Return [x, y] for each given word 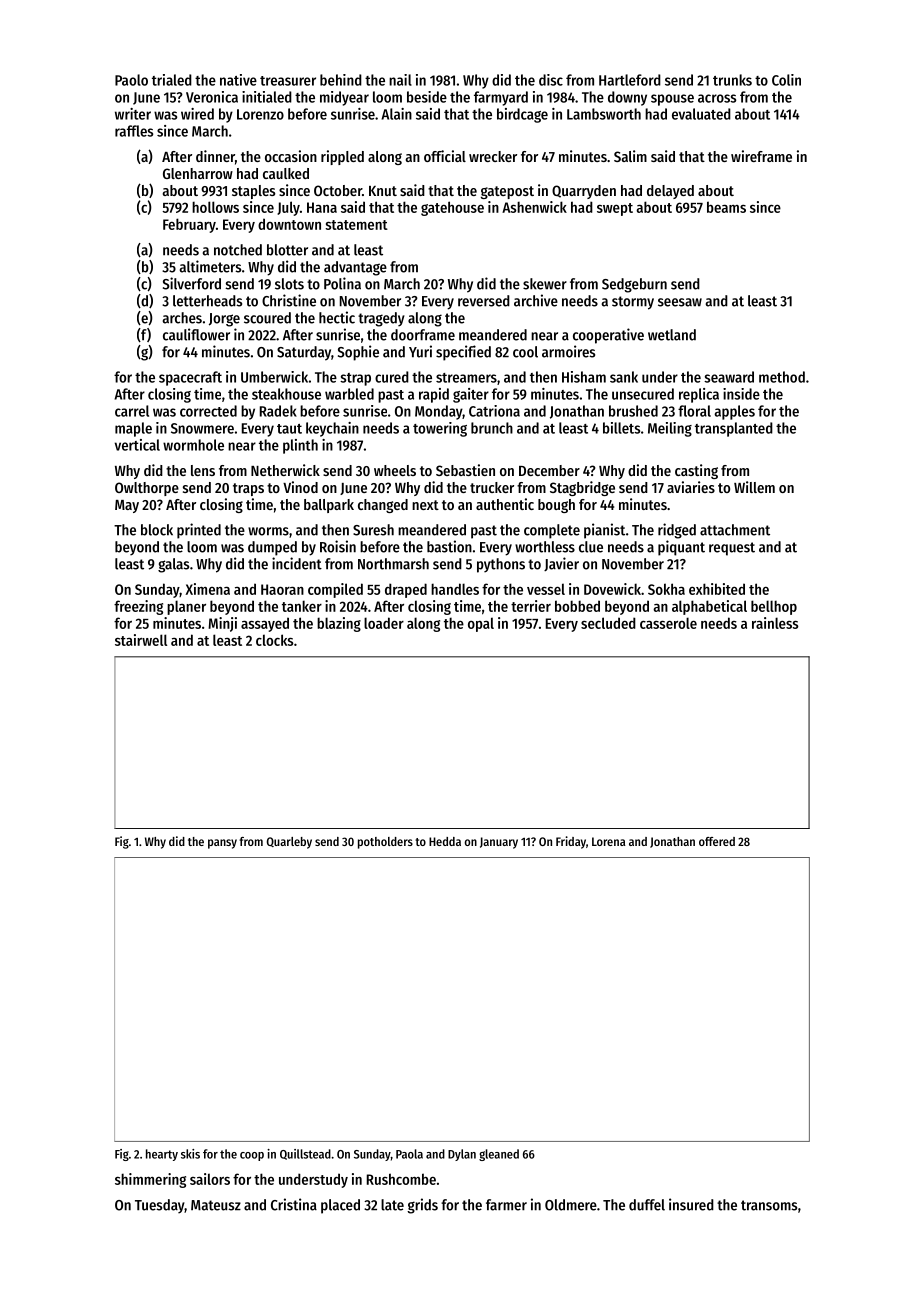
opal [481, 624]
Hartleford [630, 80]
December [549, 470]
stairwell [141, 640]
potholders [385, 843]
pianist [604, 531]
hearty [162, 1155]
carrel [132, 411]
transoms [769, 1205]
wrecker [493, 156]
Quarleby [289, 843]
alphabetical [709, 607]
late [392, 1205]
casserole [668, 623]
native [238, 80]
